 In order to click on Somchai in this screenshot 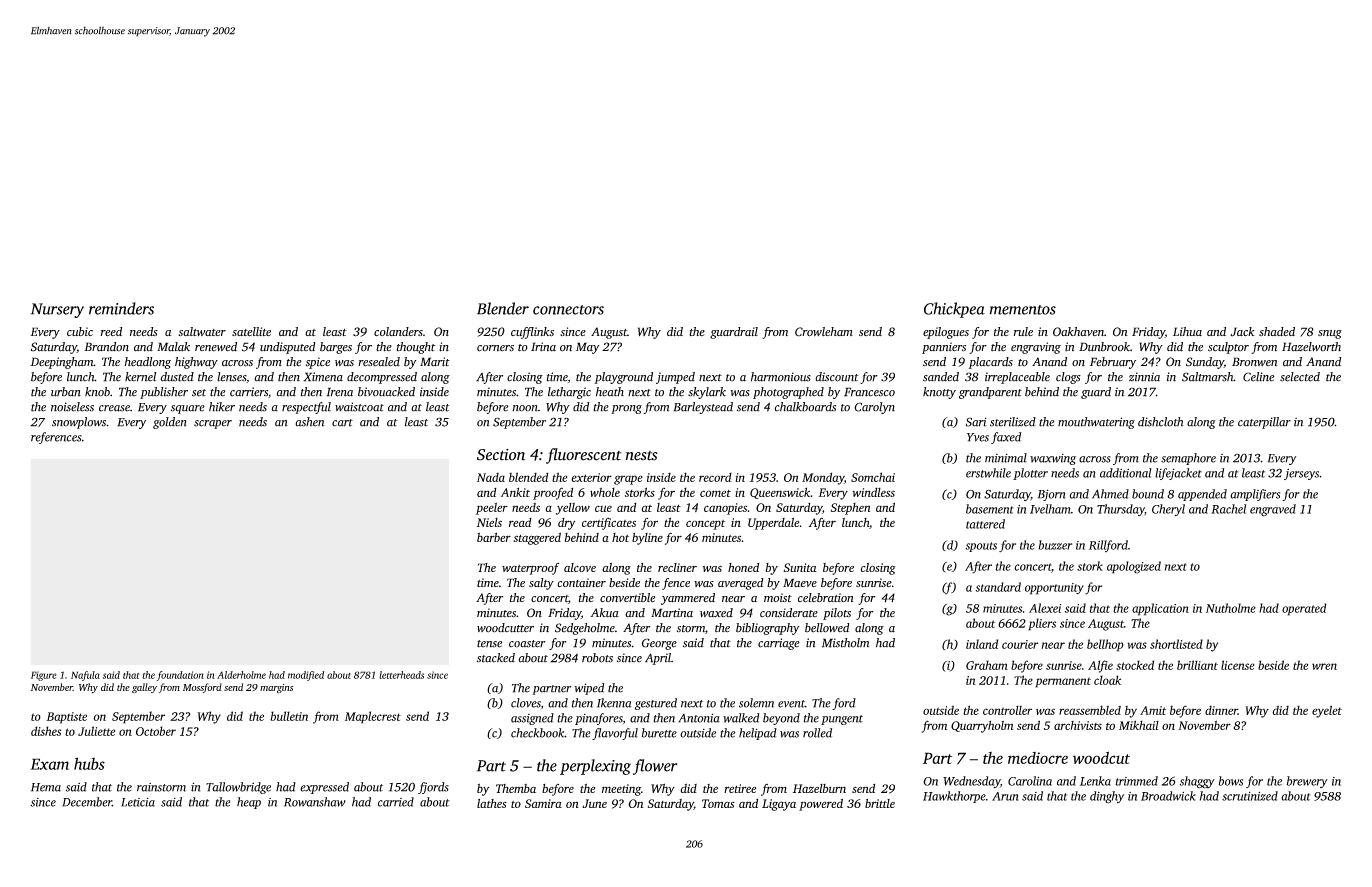, I will do `click(873, 477)`.
